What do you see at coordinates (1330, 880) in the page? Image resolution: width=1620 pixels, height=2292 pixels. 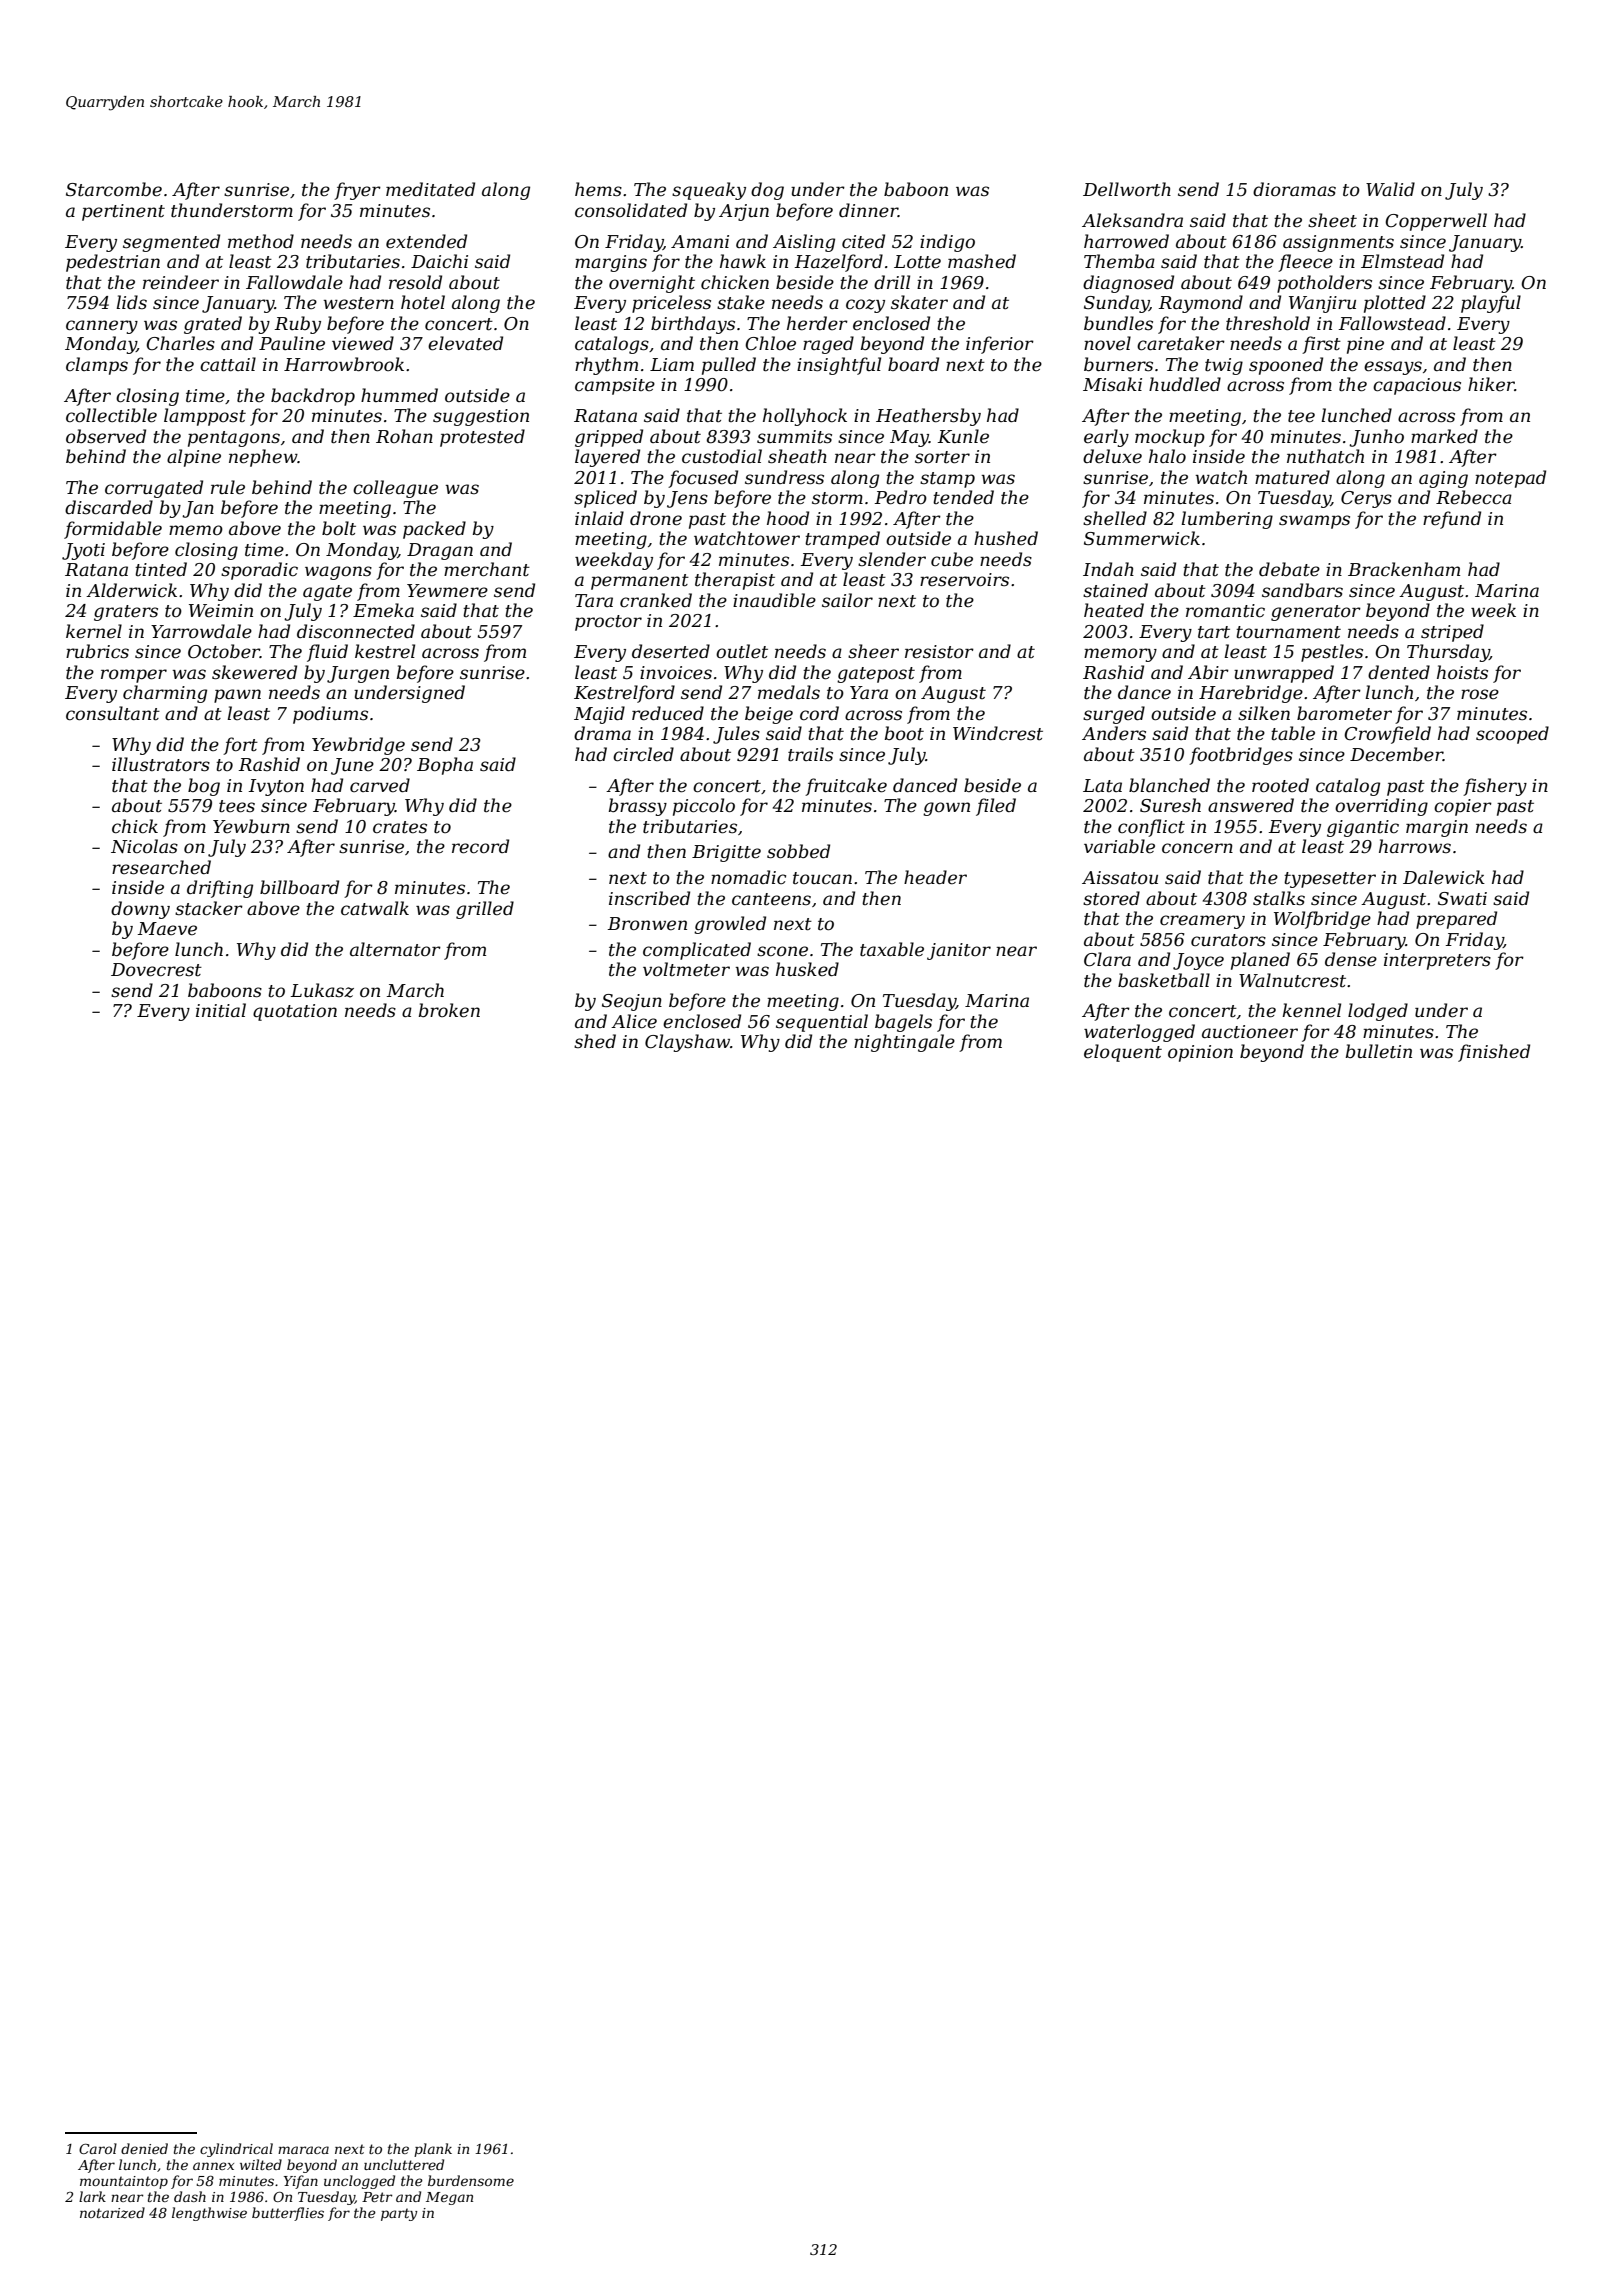 I see `typesetter` at bounding box center [1330, 880].
